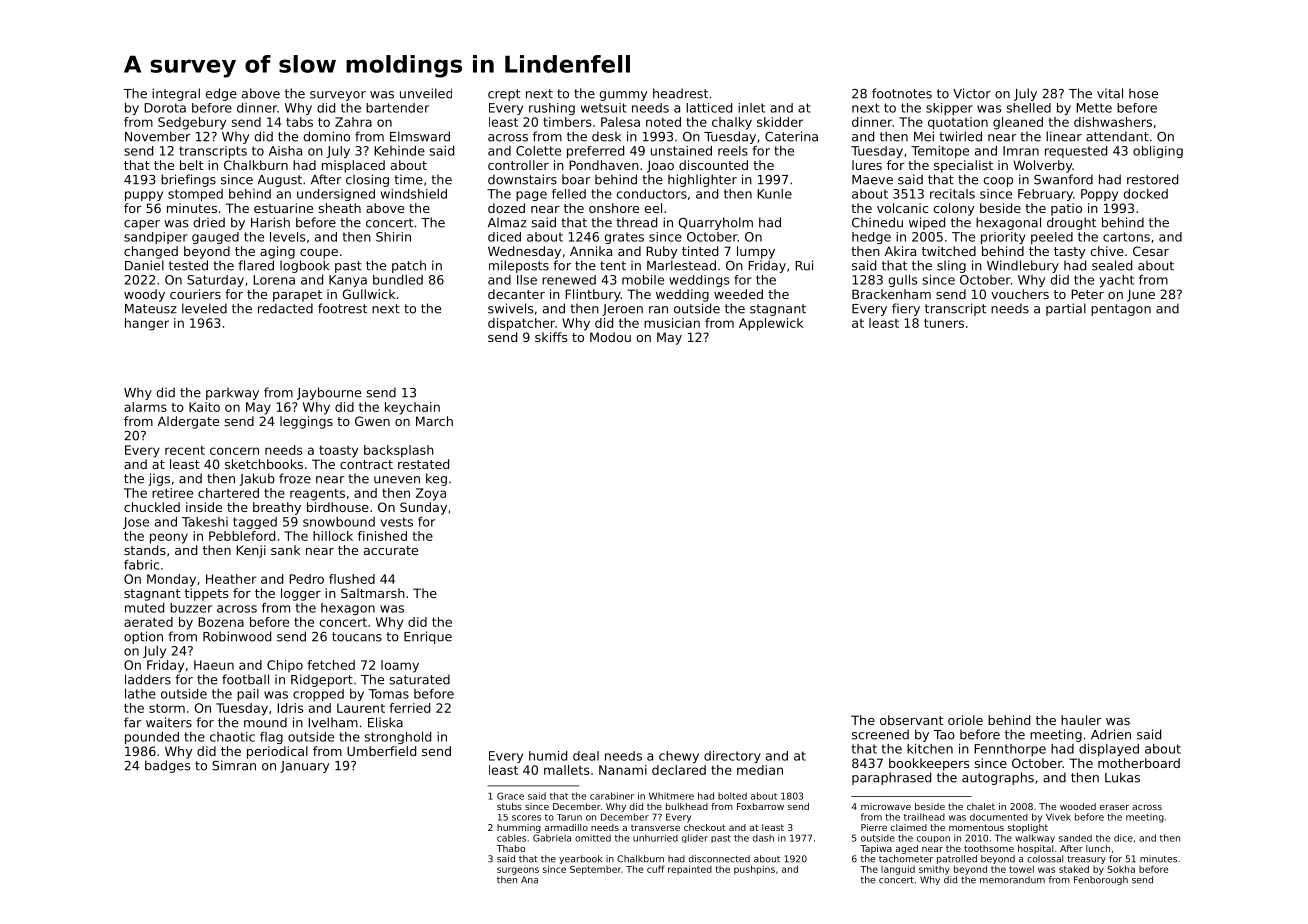 The width and height of the screenshot is (1308, 924). Describe the element at coordinates (144, 295) in the screenshot. I see `woody` at that location.
